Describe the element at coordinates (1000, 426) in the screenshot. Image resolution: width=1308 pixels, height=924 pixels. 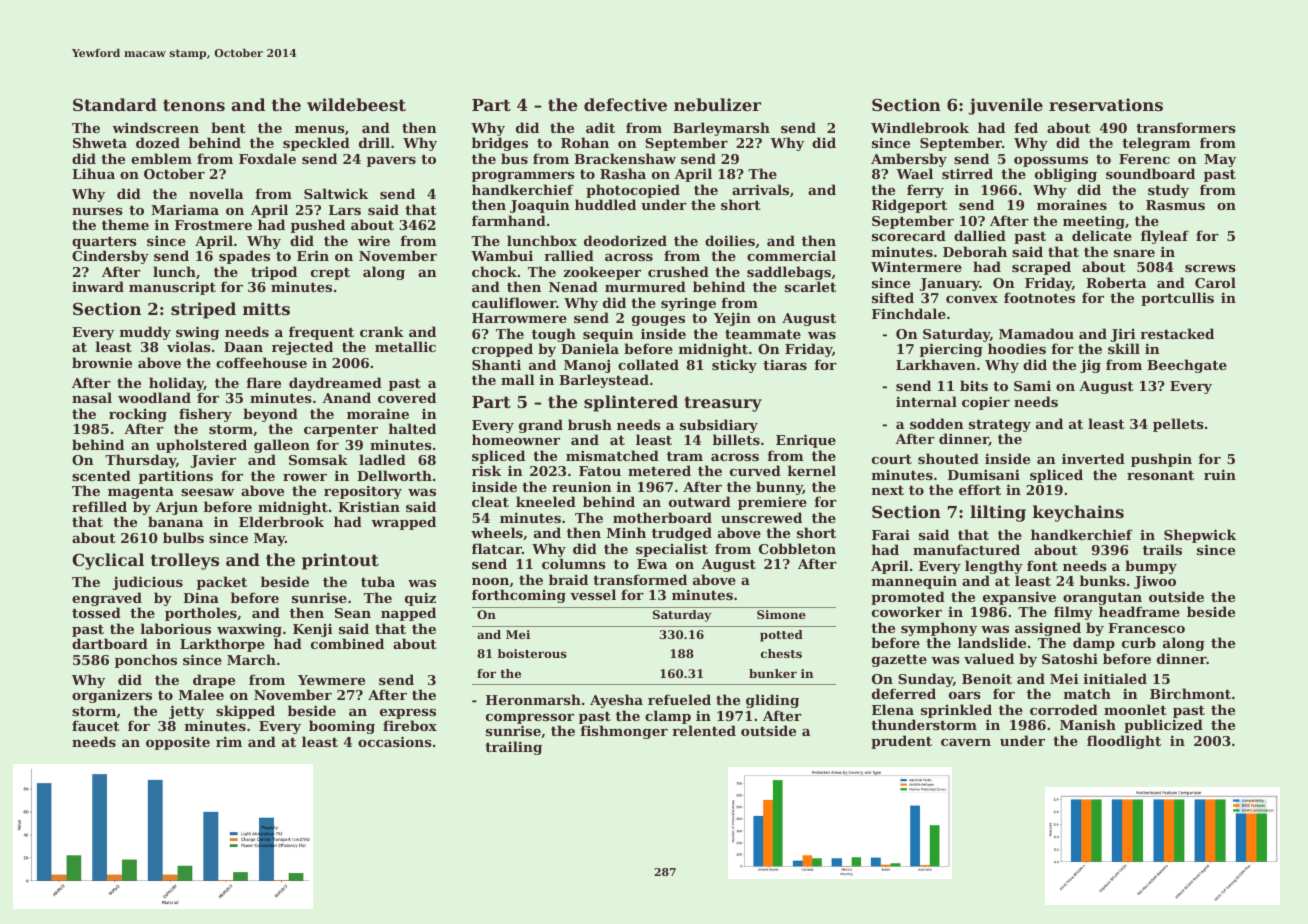
I see `strategy` at that location.
